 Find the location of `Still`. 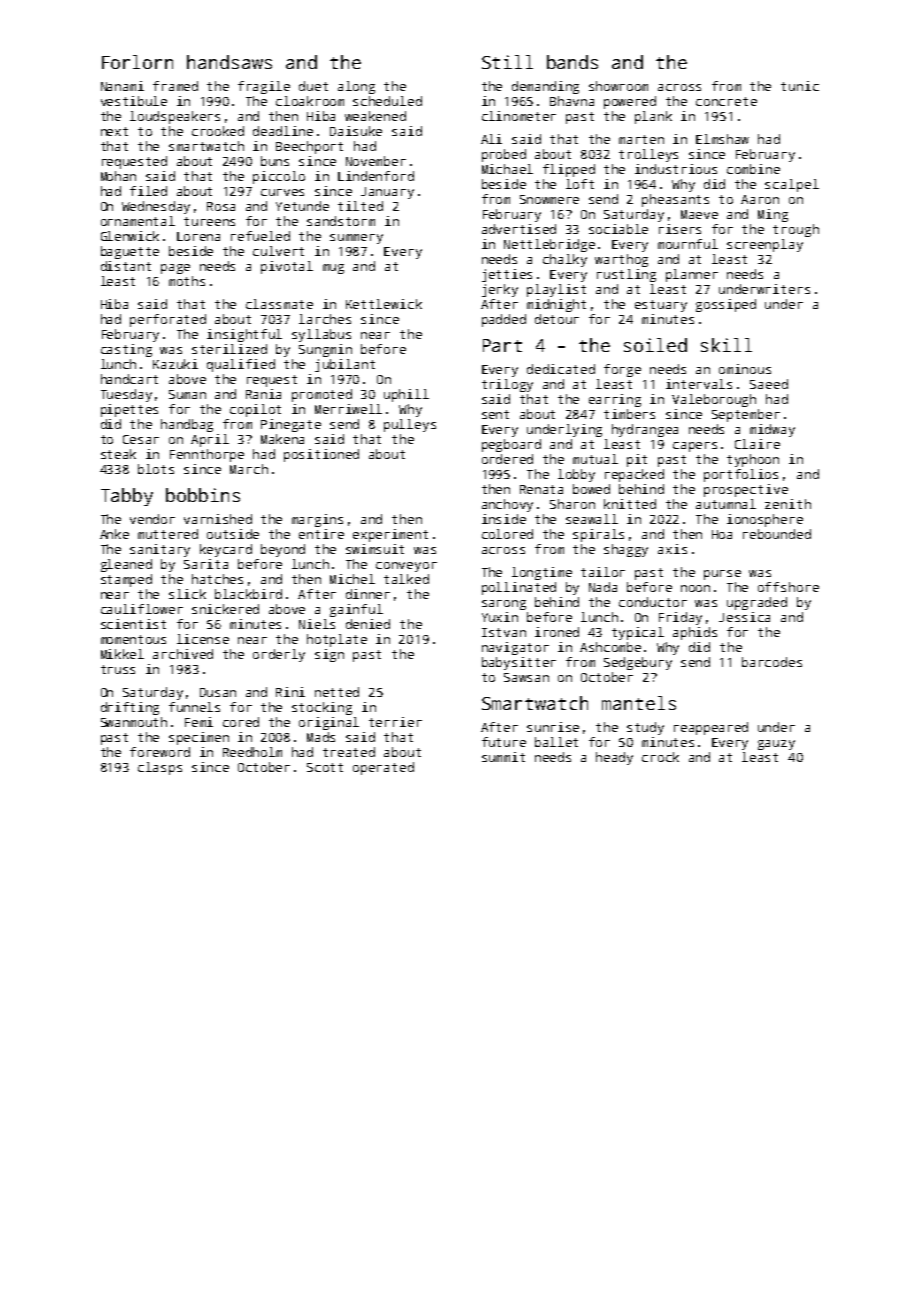

Still is located at coordinates (507, 62).
